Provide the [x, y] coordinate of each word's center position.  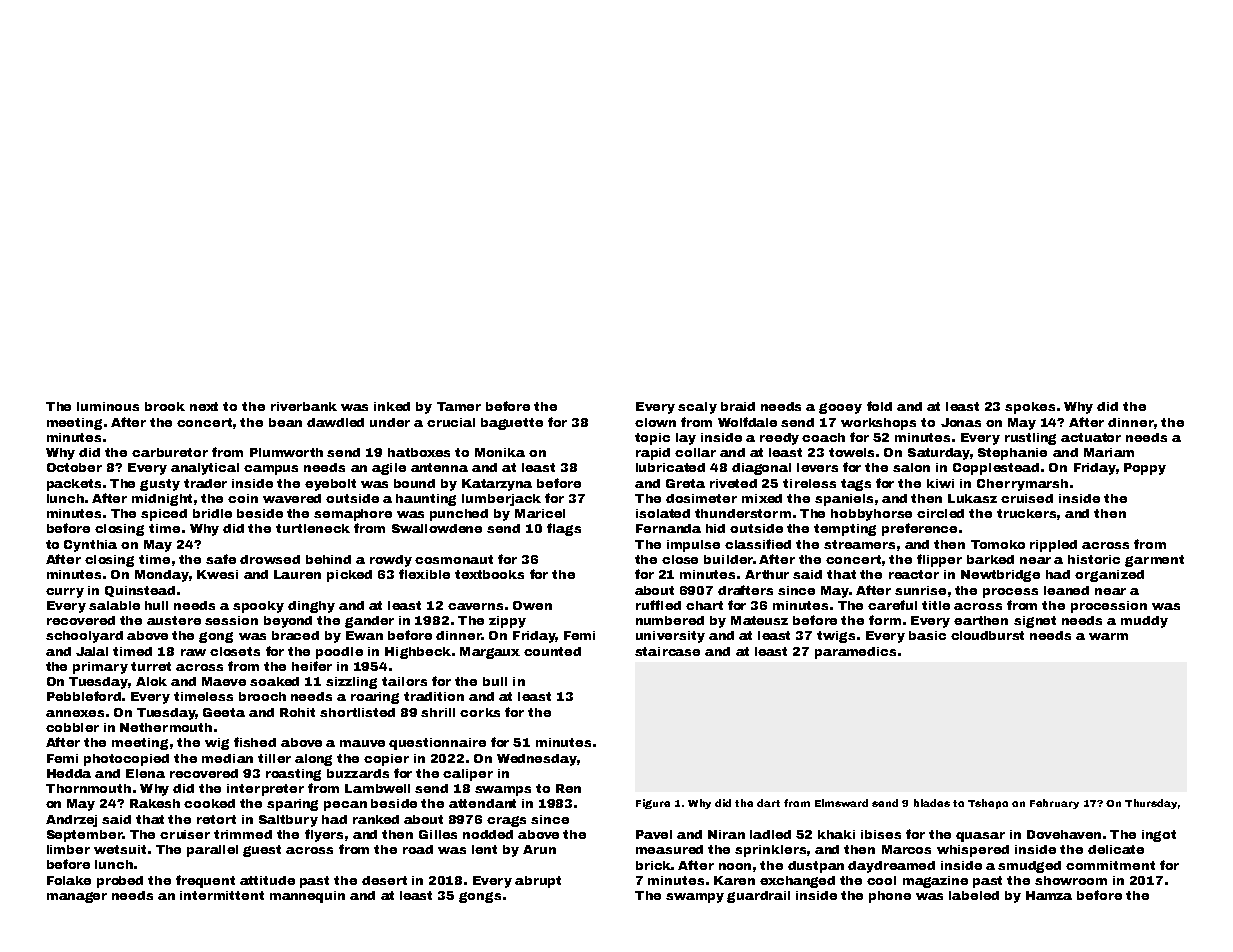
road [418, 849]
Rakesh [155, 803]
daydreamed [891, 867]
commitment [1110, 865]
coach [823, 437]
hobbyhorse [871, 515]
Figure [653, 804]
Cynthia [90, 546]
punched [459, 515]
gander [369, 622]
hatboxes [419, 452]
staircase [667, 651]
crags [506, 821]
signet [1035, 622]
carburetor [170, 452]
